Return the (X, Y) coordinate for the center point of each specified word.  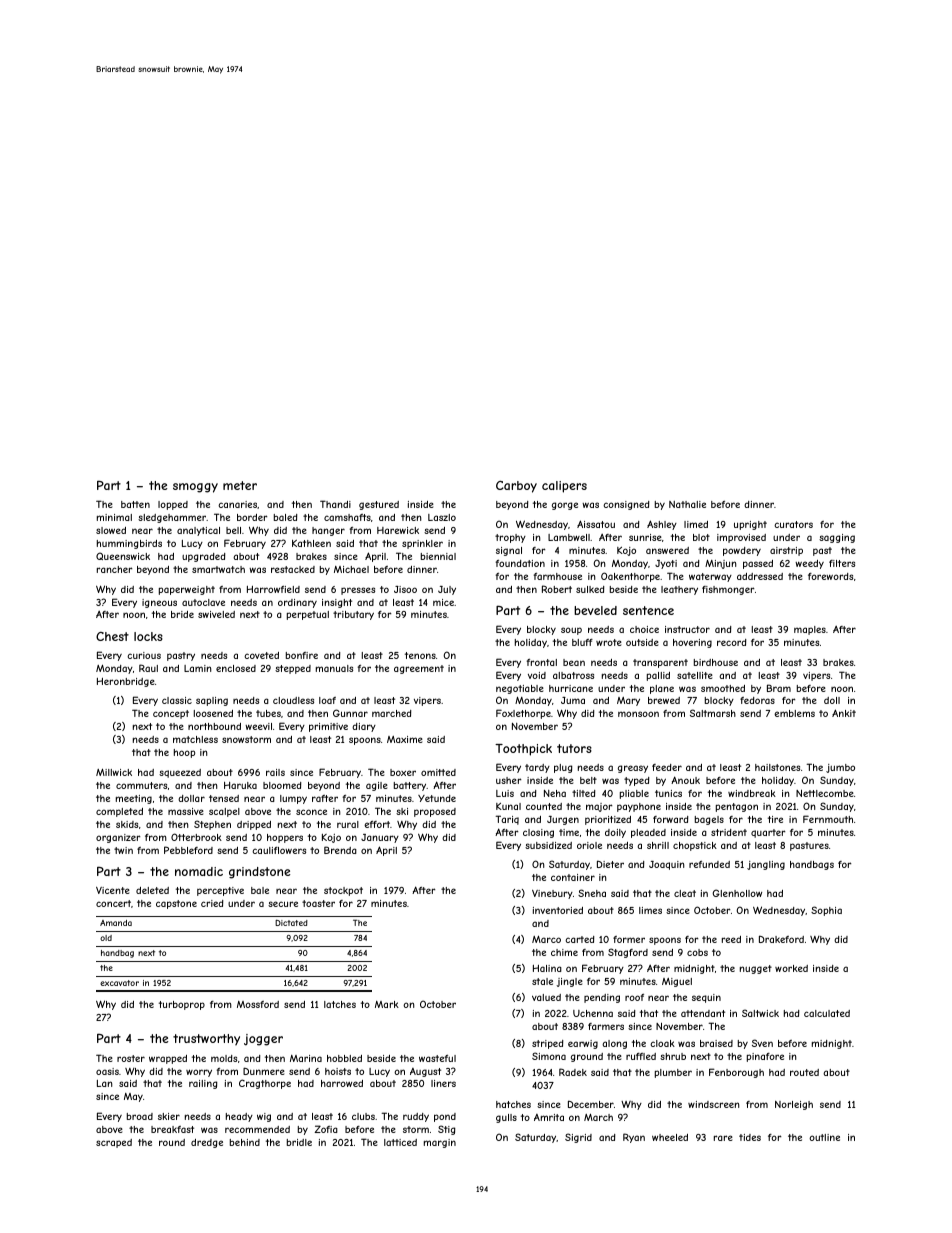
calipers (564, 487)
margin (440, 1143)
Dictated (291, 923)
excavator (119, 983)
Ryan (634, 1138)
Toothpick (523, 750)
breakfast (172, 1129)
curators (793, 524)
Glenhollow (737, 893)
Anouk (685, 780)
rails (275, 772)
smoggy (195, 488)
